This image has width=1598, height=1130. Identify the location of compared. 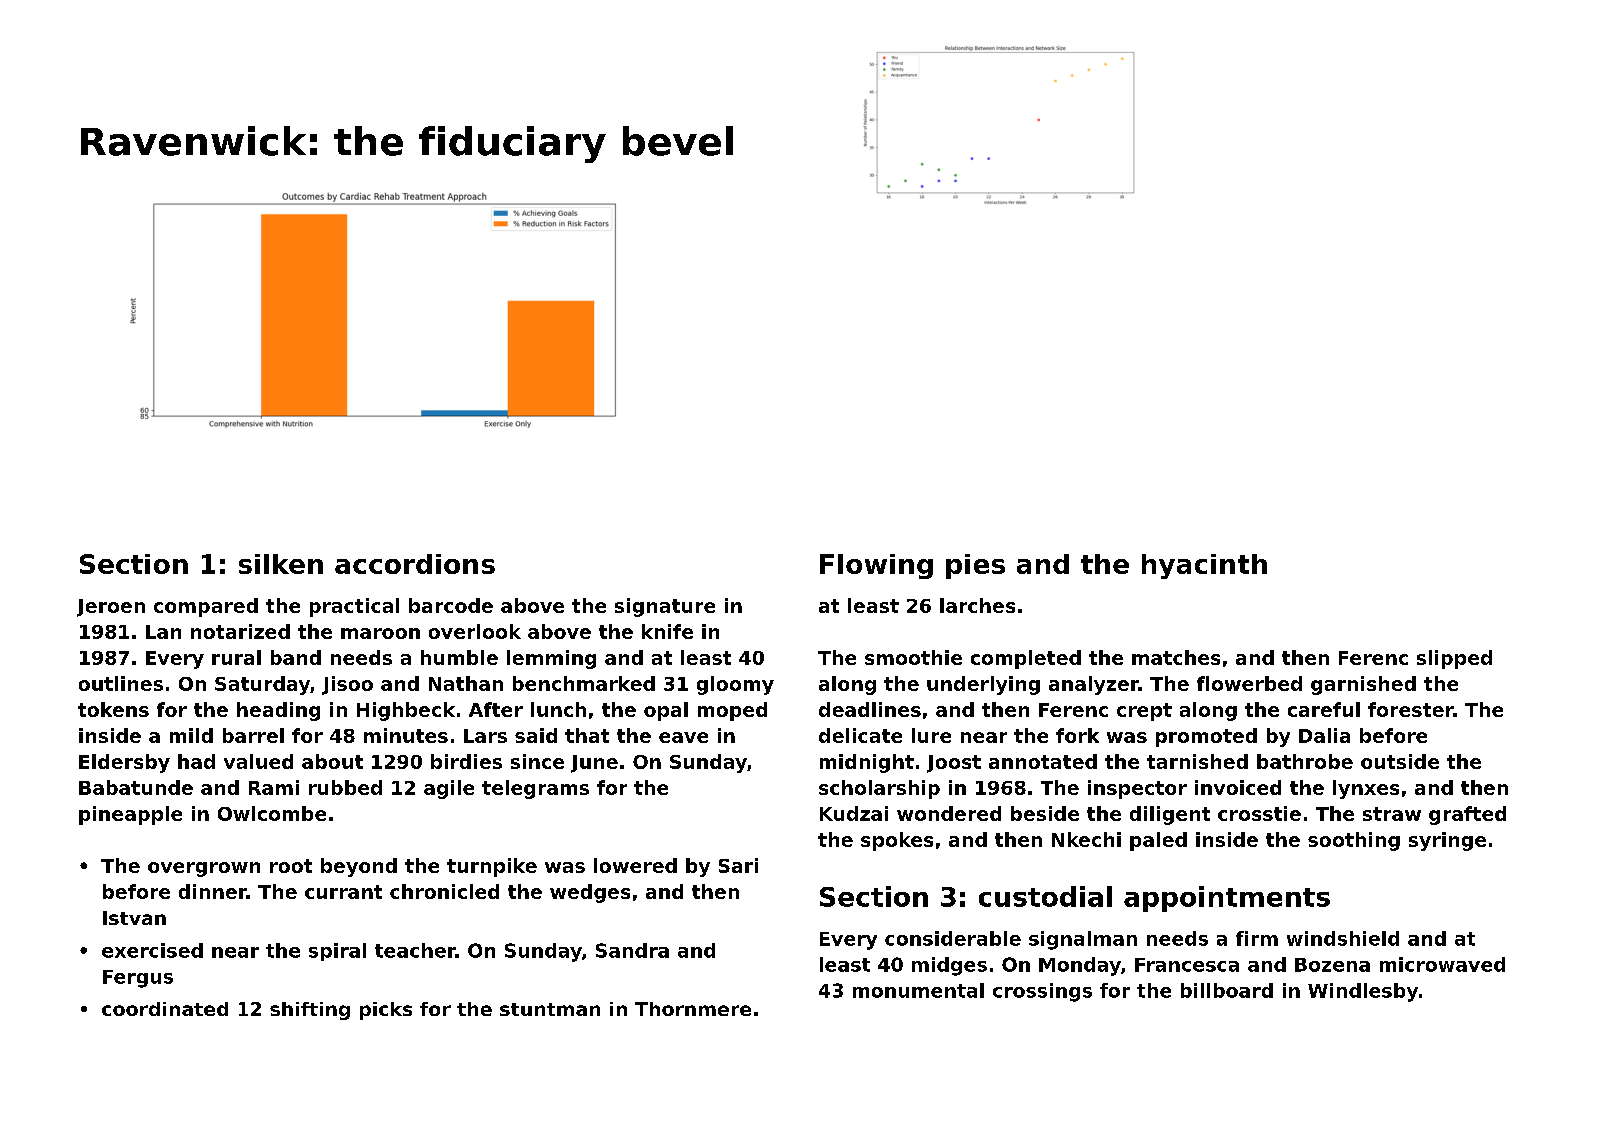
(206, 607).
